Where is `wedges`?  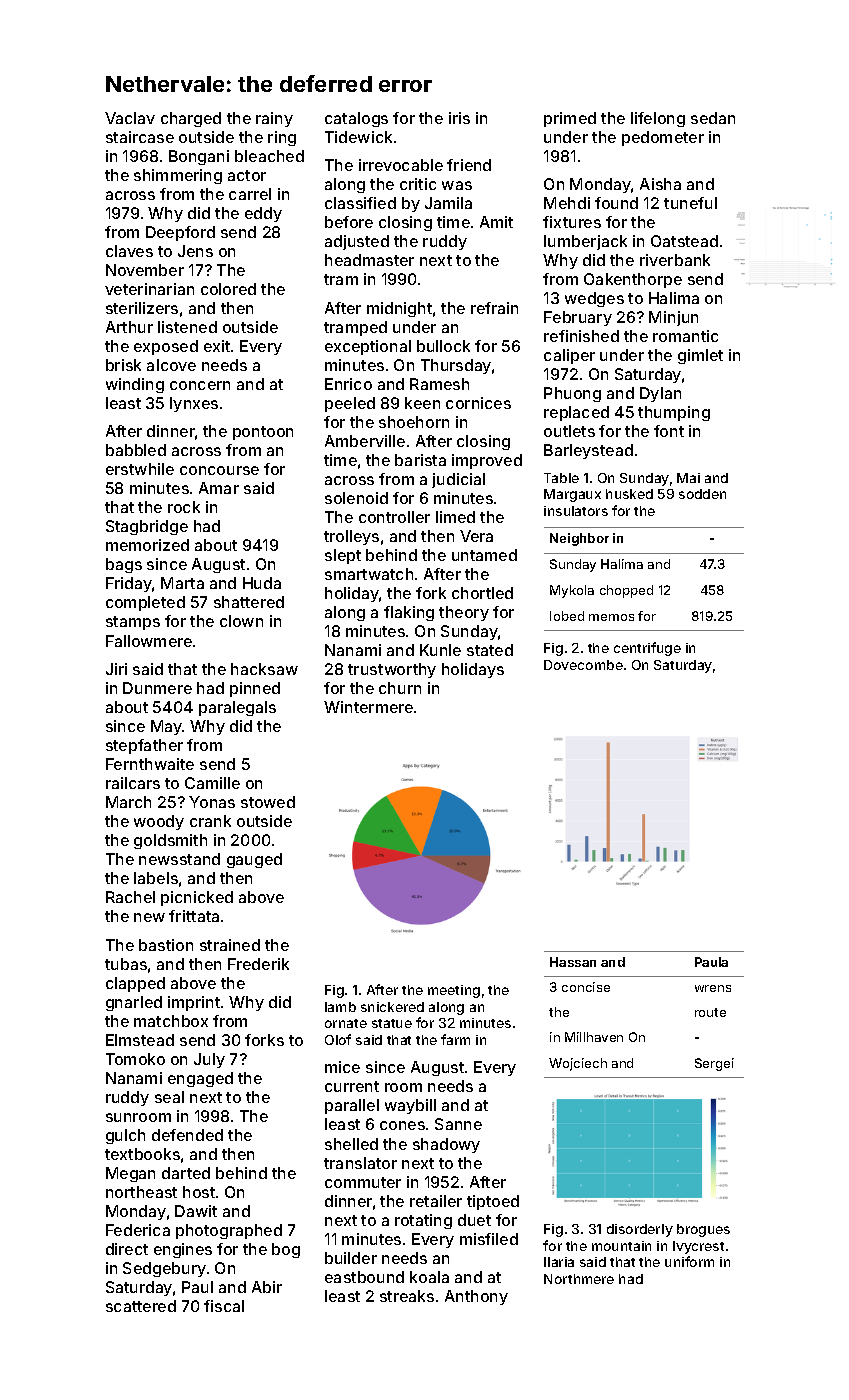
wedges is located at coordinates (594, 299).
